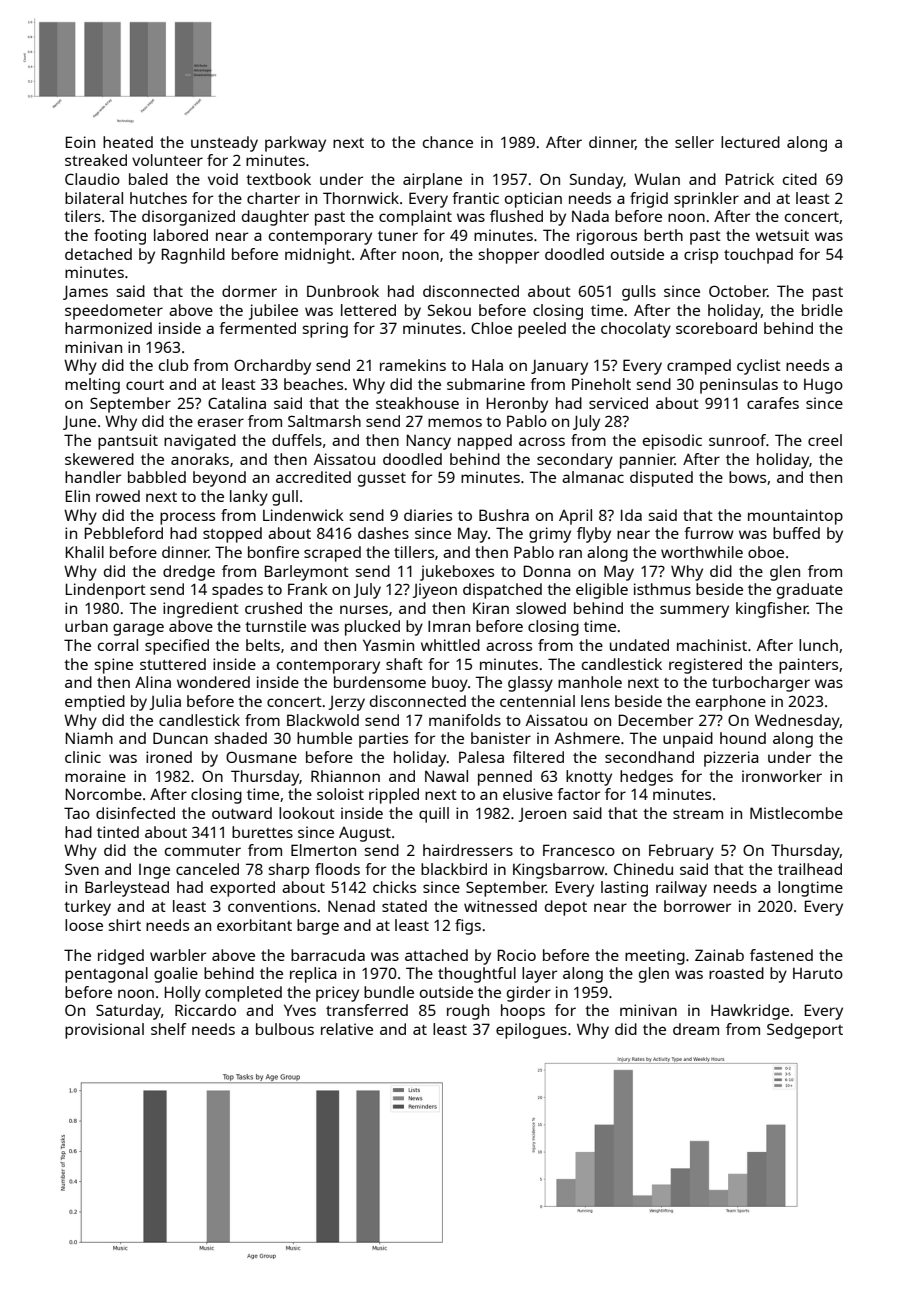 This screenshot has width=908, height=1316. What do you see at coordinates (448, 142) in the screenshot?
I see `chance` at bounding box center [448, 142].
